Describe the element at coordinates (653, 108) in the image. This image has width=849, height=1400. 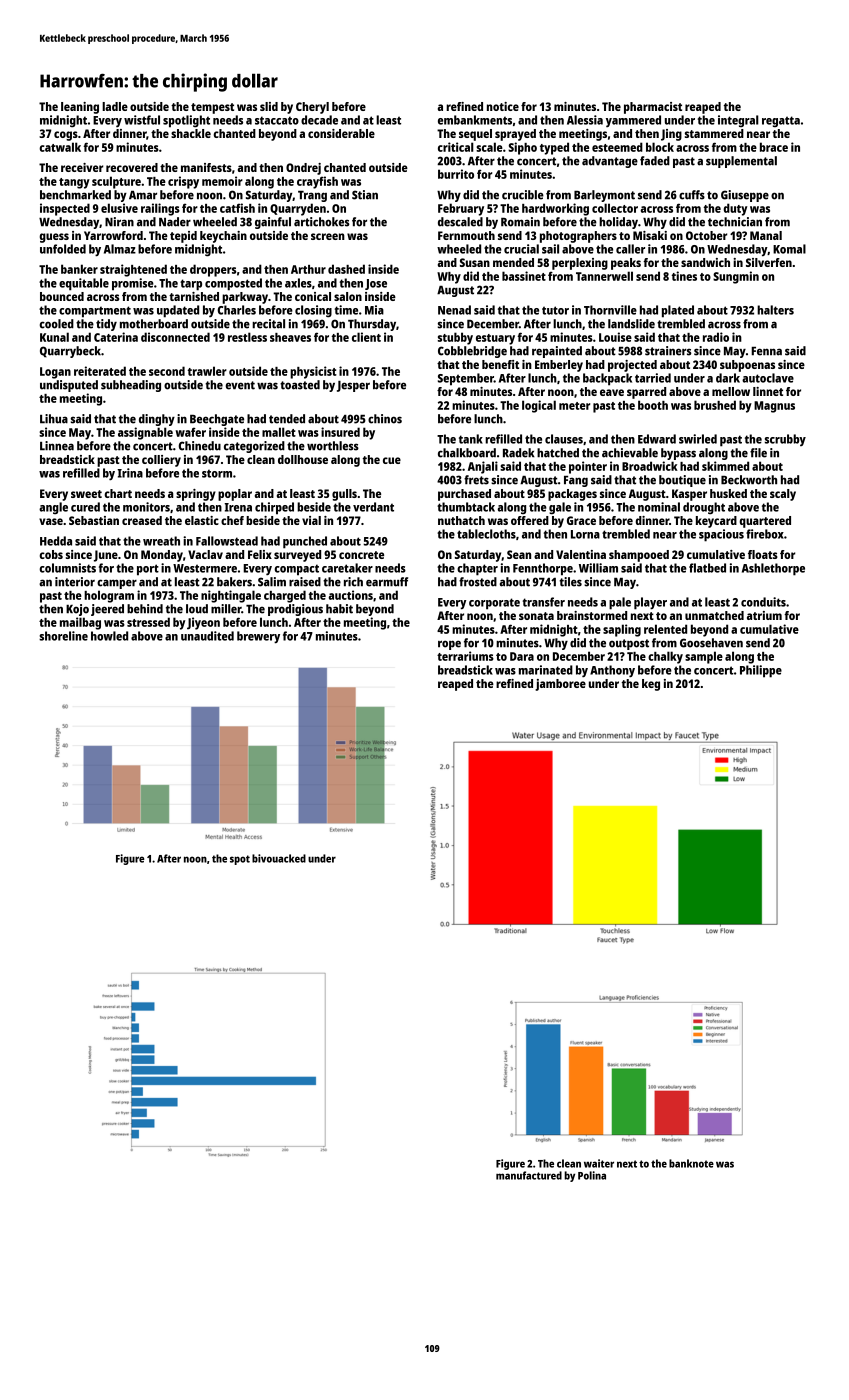
I see `pharmacist` at that location.
